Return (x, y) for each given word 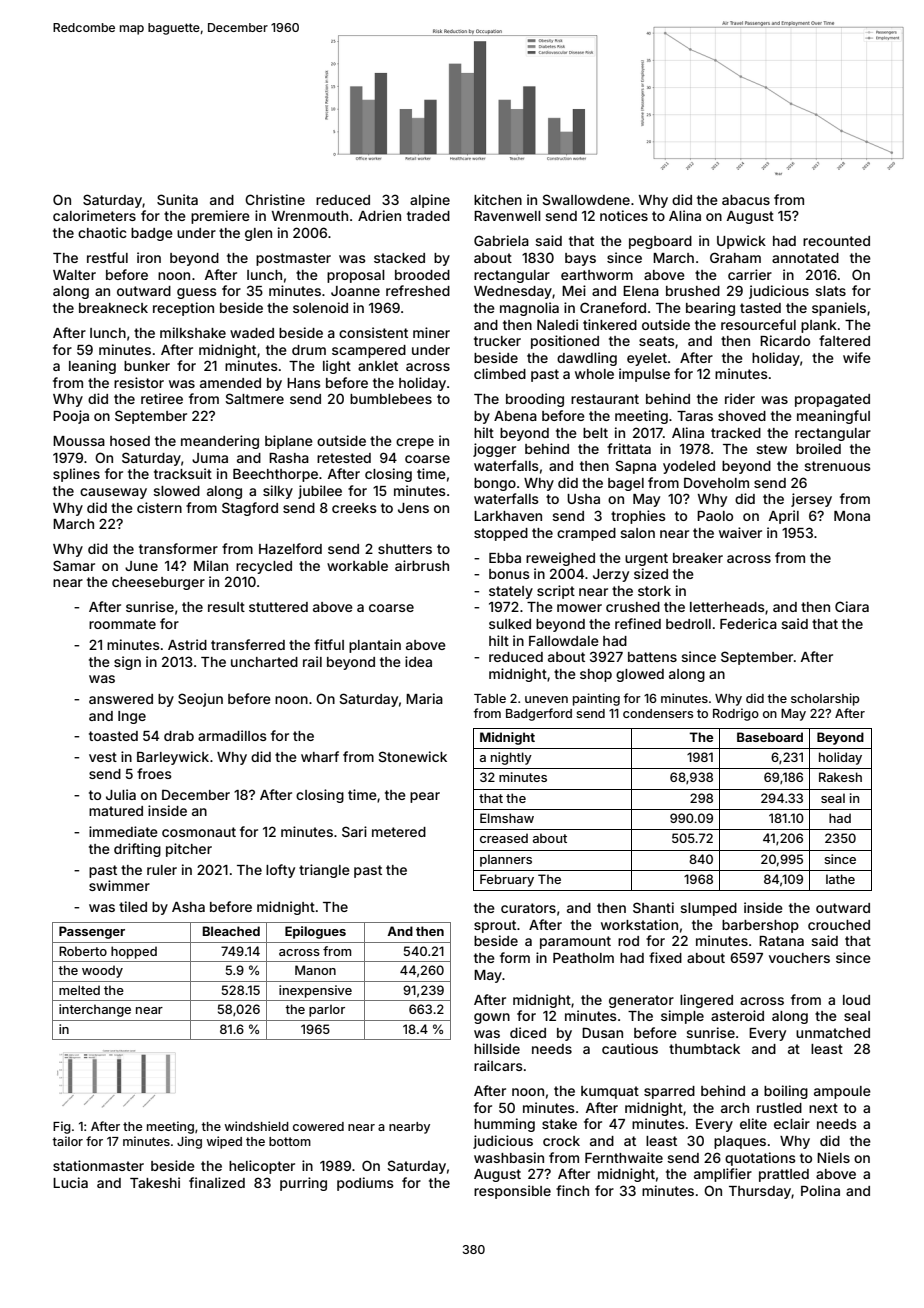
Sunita (177, 199)
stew (771, 449)
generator (641, 1001)
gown (492, 1018)
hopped (134, 952)
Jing (189, 1142)
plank (819, 326)
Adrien (379, 215)
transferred (248, 644)
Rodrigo (736, 714)
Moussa (79, 441)
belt (595, 433)
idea (418, 661)
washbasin (509, 1157)
